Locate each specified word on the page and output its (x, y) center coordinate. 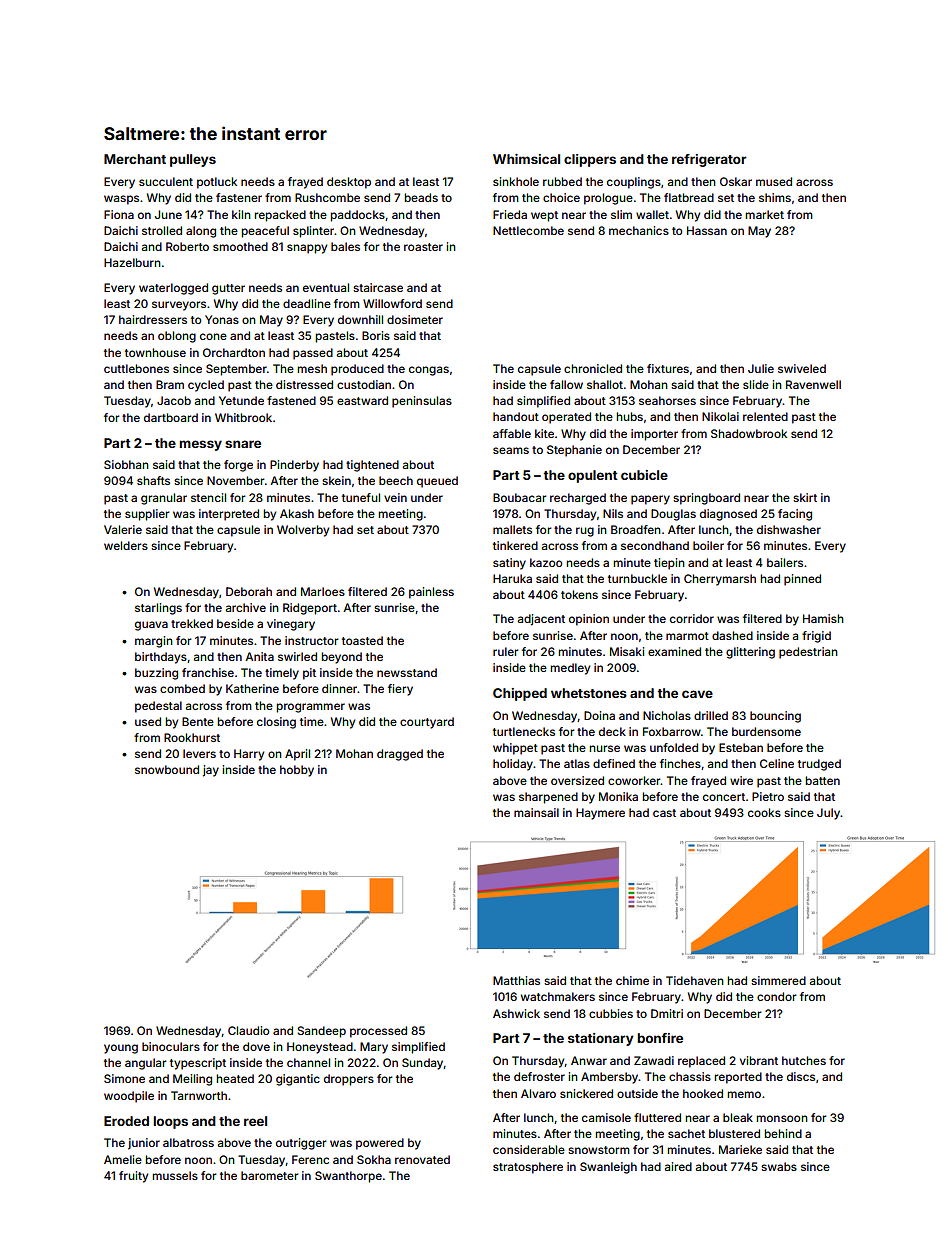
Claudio (248, 1030)
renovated (422, 1159)
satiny (509, 564)
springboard (706, 499)
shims (775, 197)
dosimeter (415, 319)
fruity (133, 1177)
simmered (778, 980)
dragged (400, 755)
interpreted (229, 515)
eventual (326, 287)
